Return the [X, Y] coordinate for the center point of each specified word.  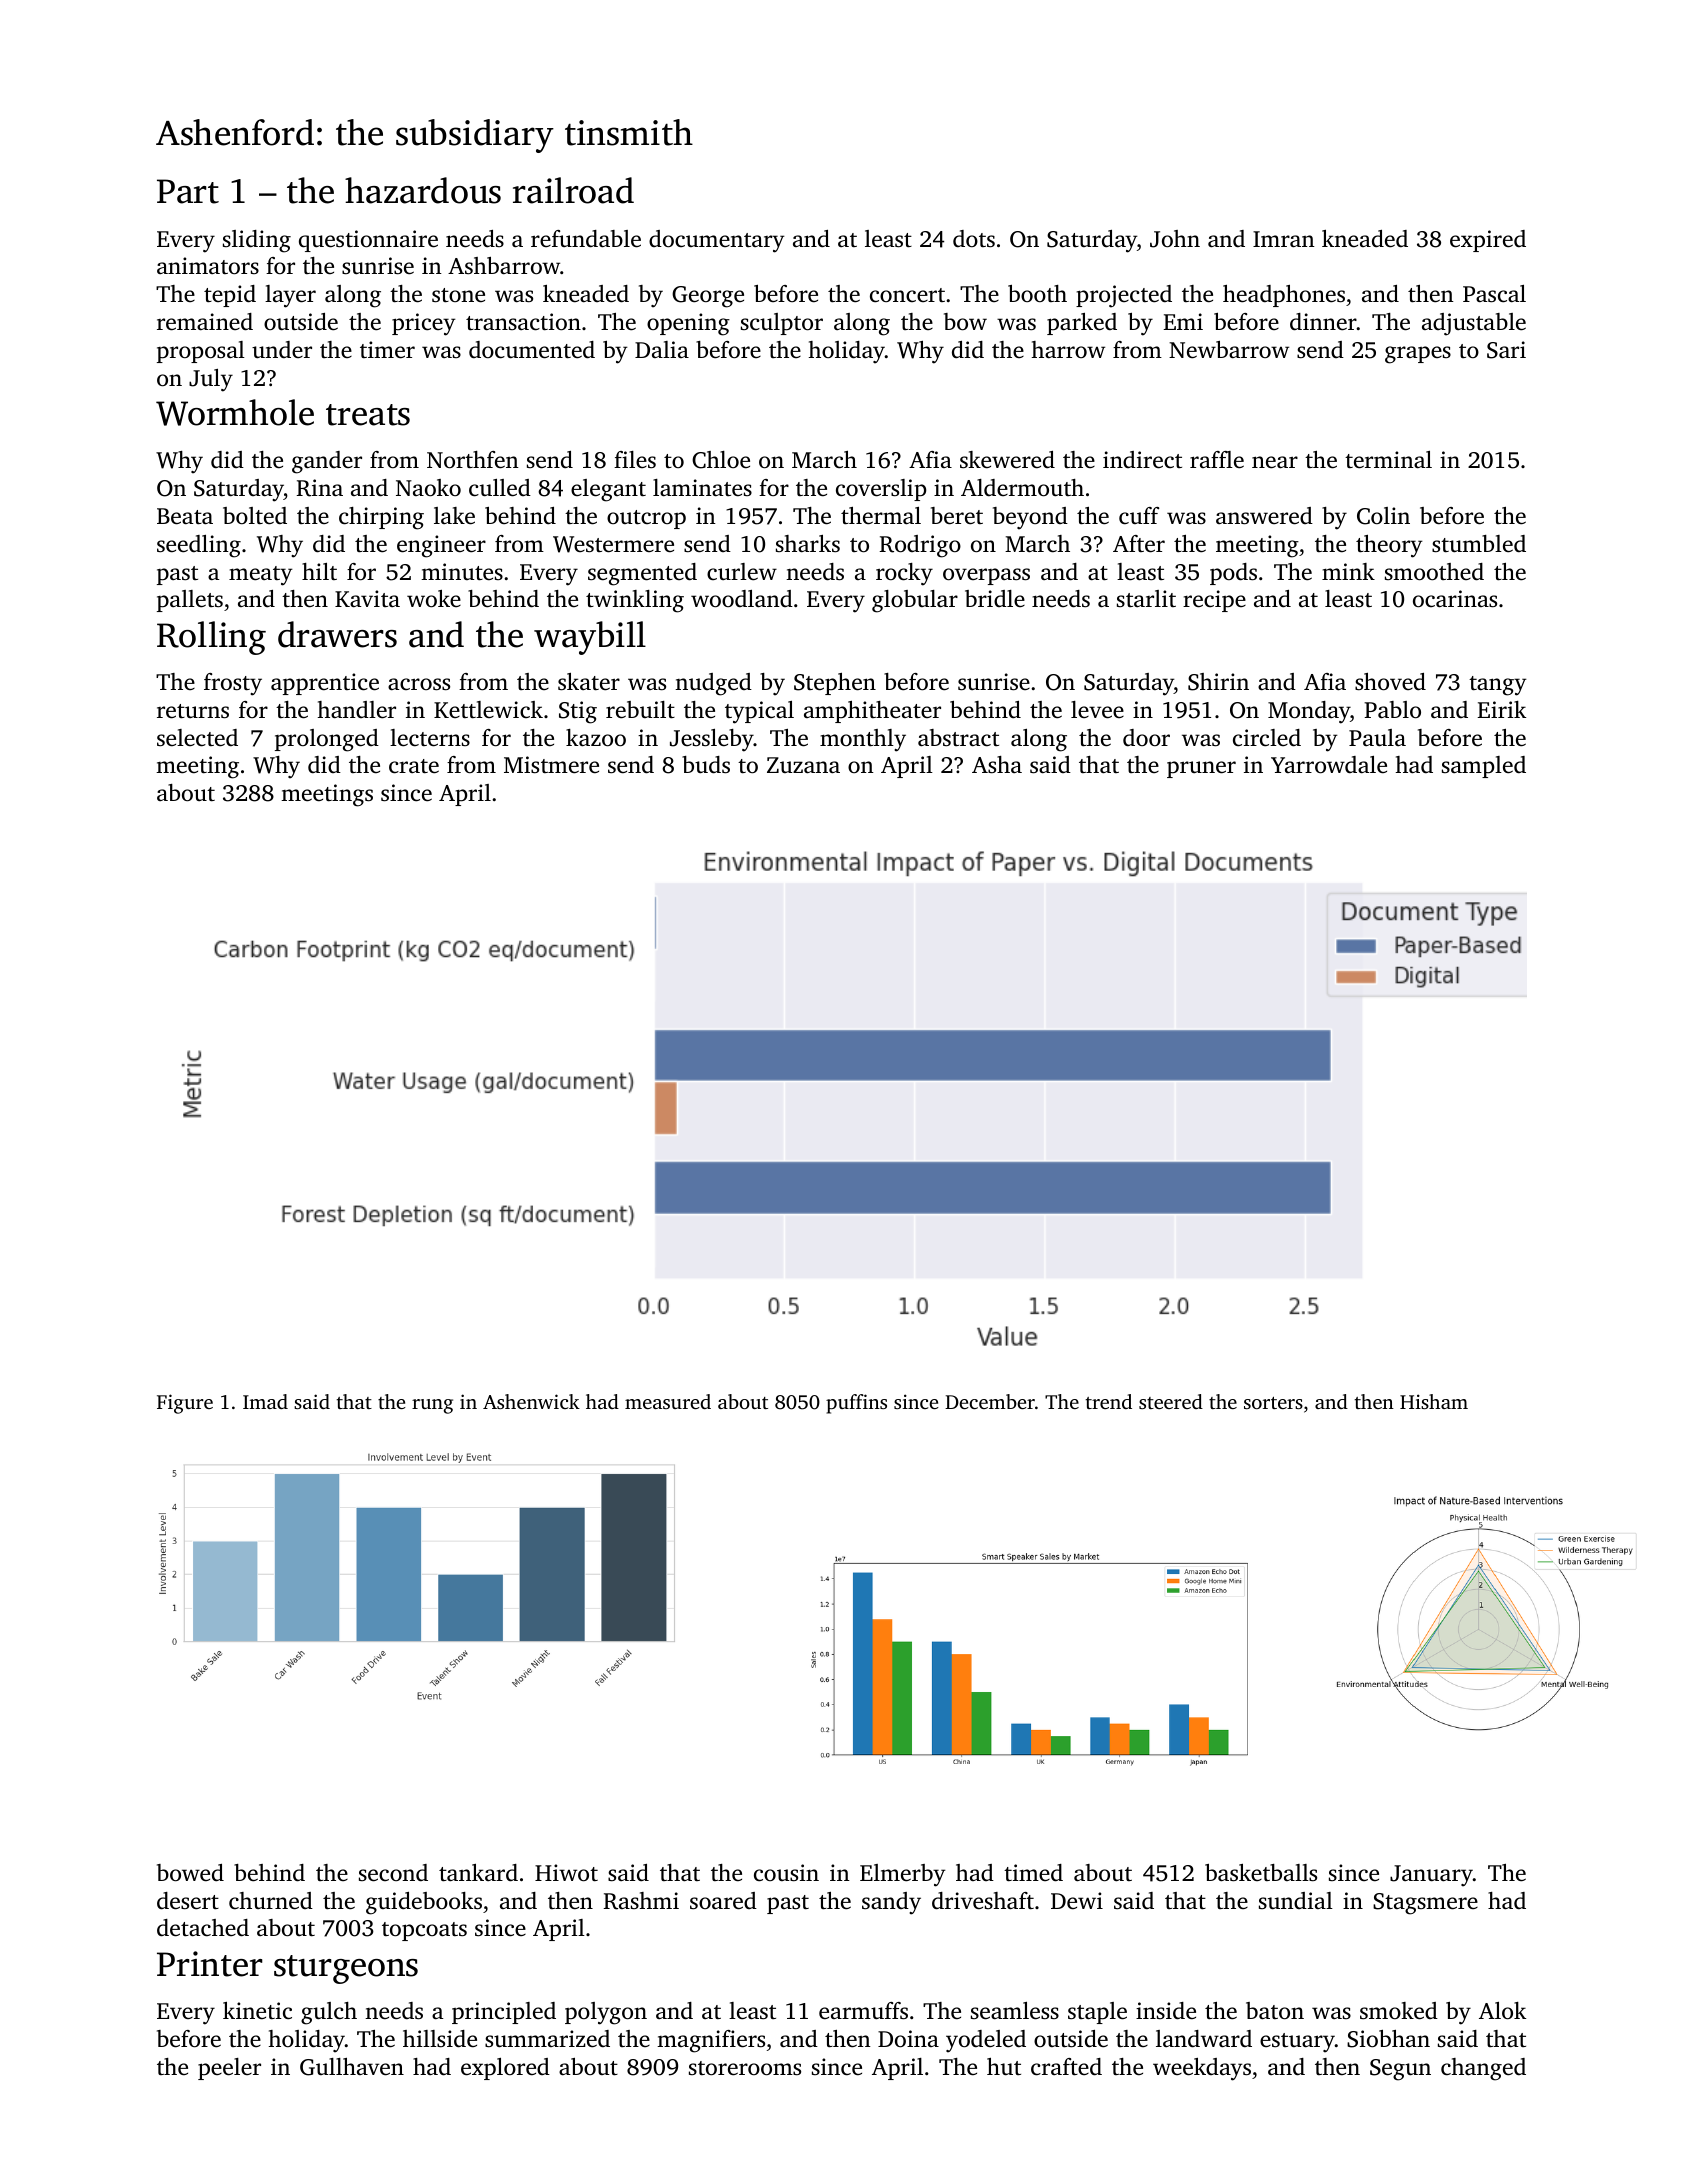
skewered [1007, 460]
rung [432, 1406]
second [393, 1873]
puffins [856, 1404]
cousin [786, 1873]
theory [1389, 546]
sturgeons [346, 1969]
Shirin [1218, 682]
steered [1171, 1401]
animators [208, 265]
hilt [319, 571]
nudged [713, 684]
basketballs [1261, 1873]
